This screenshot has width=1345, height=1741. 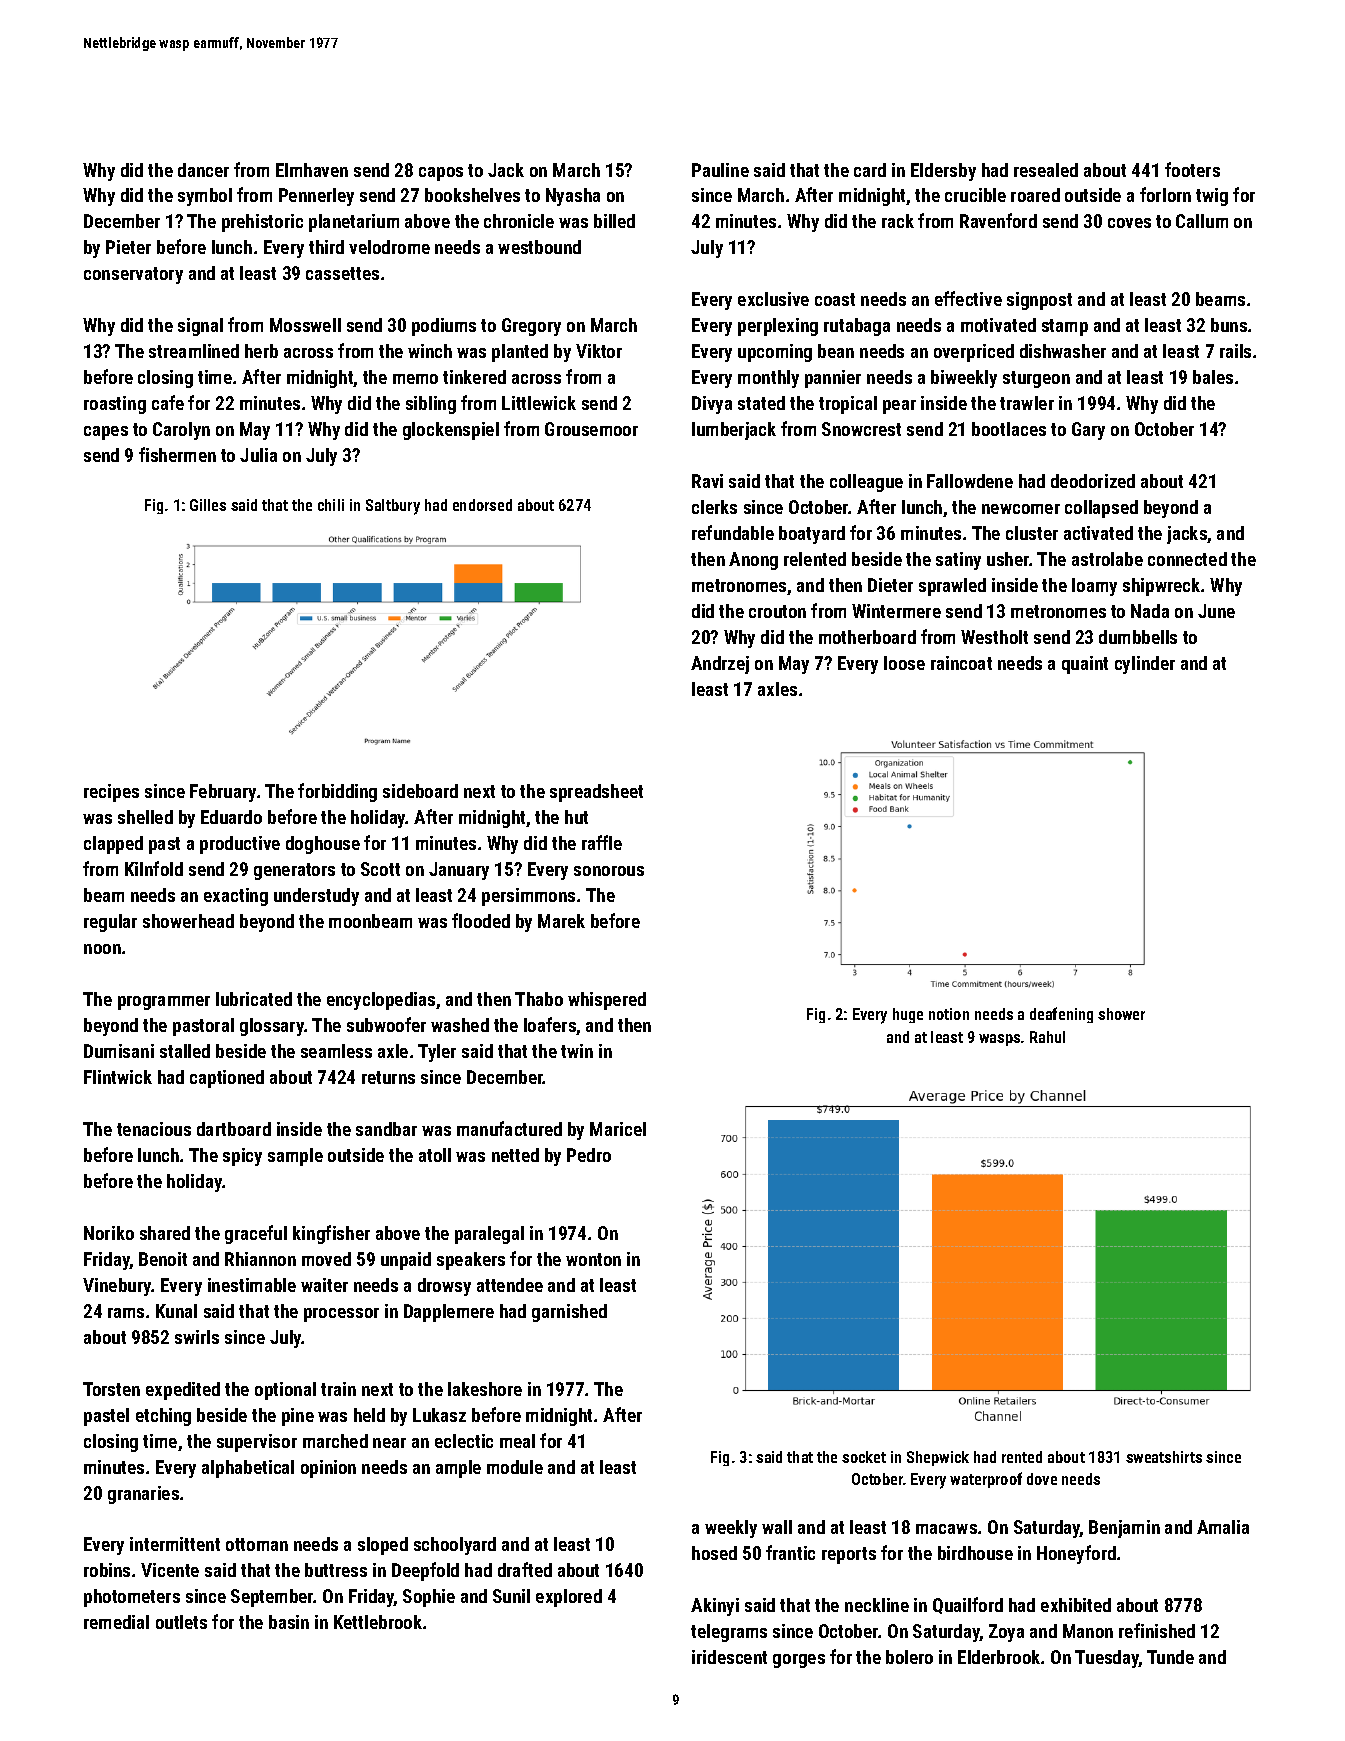 I want to click on captioned, so click(x=227, y=1079).
